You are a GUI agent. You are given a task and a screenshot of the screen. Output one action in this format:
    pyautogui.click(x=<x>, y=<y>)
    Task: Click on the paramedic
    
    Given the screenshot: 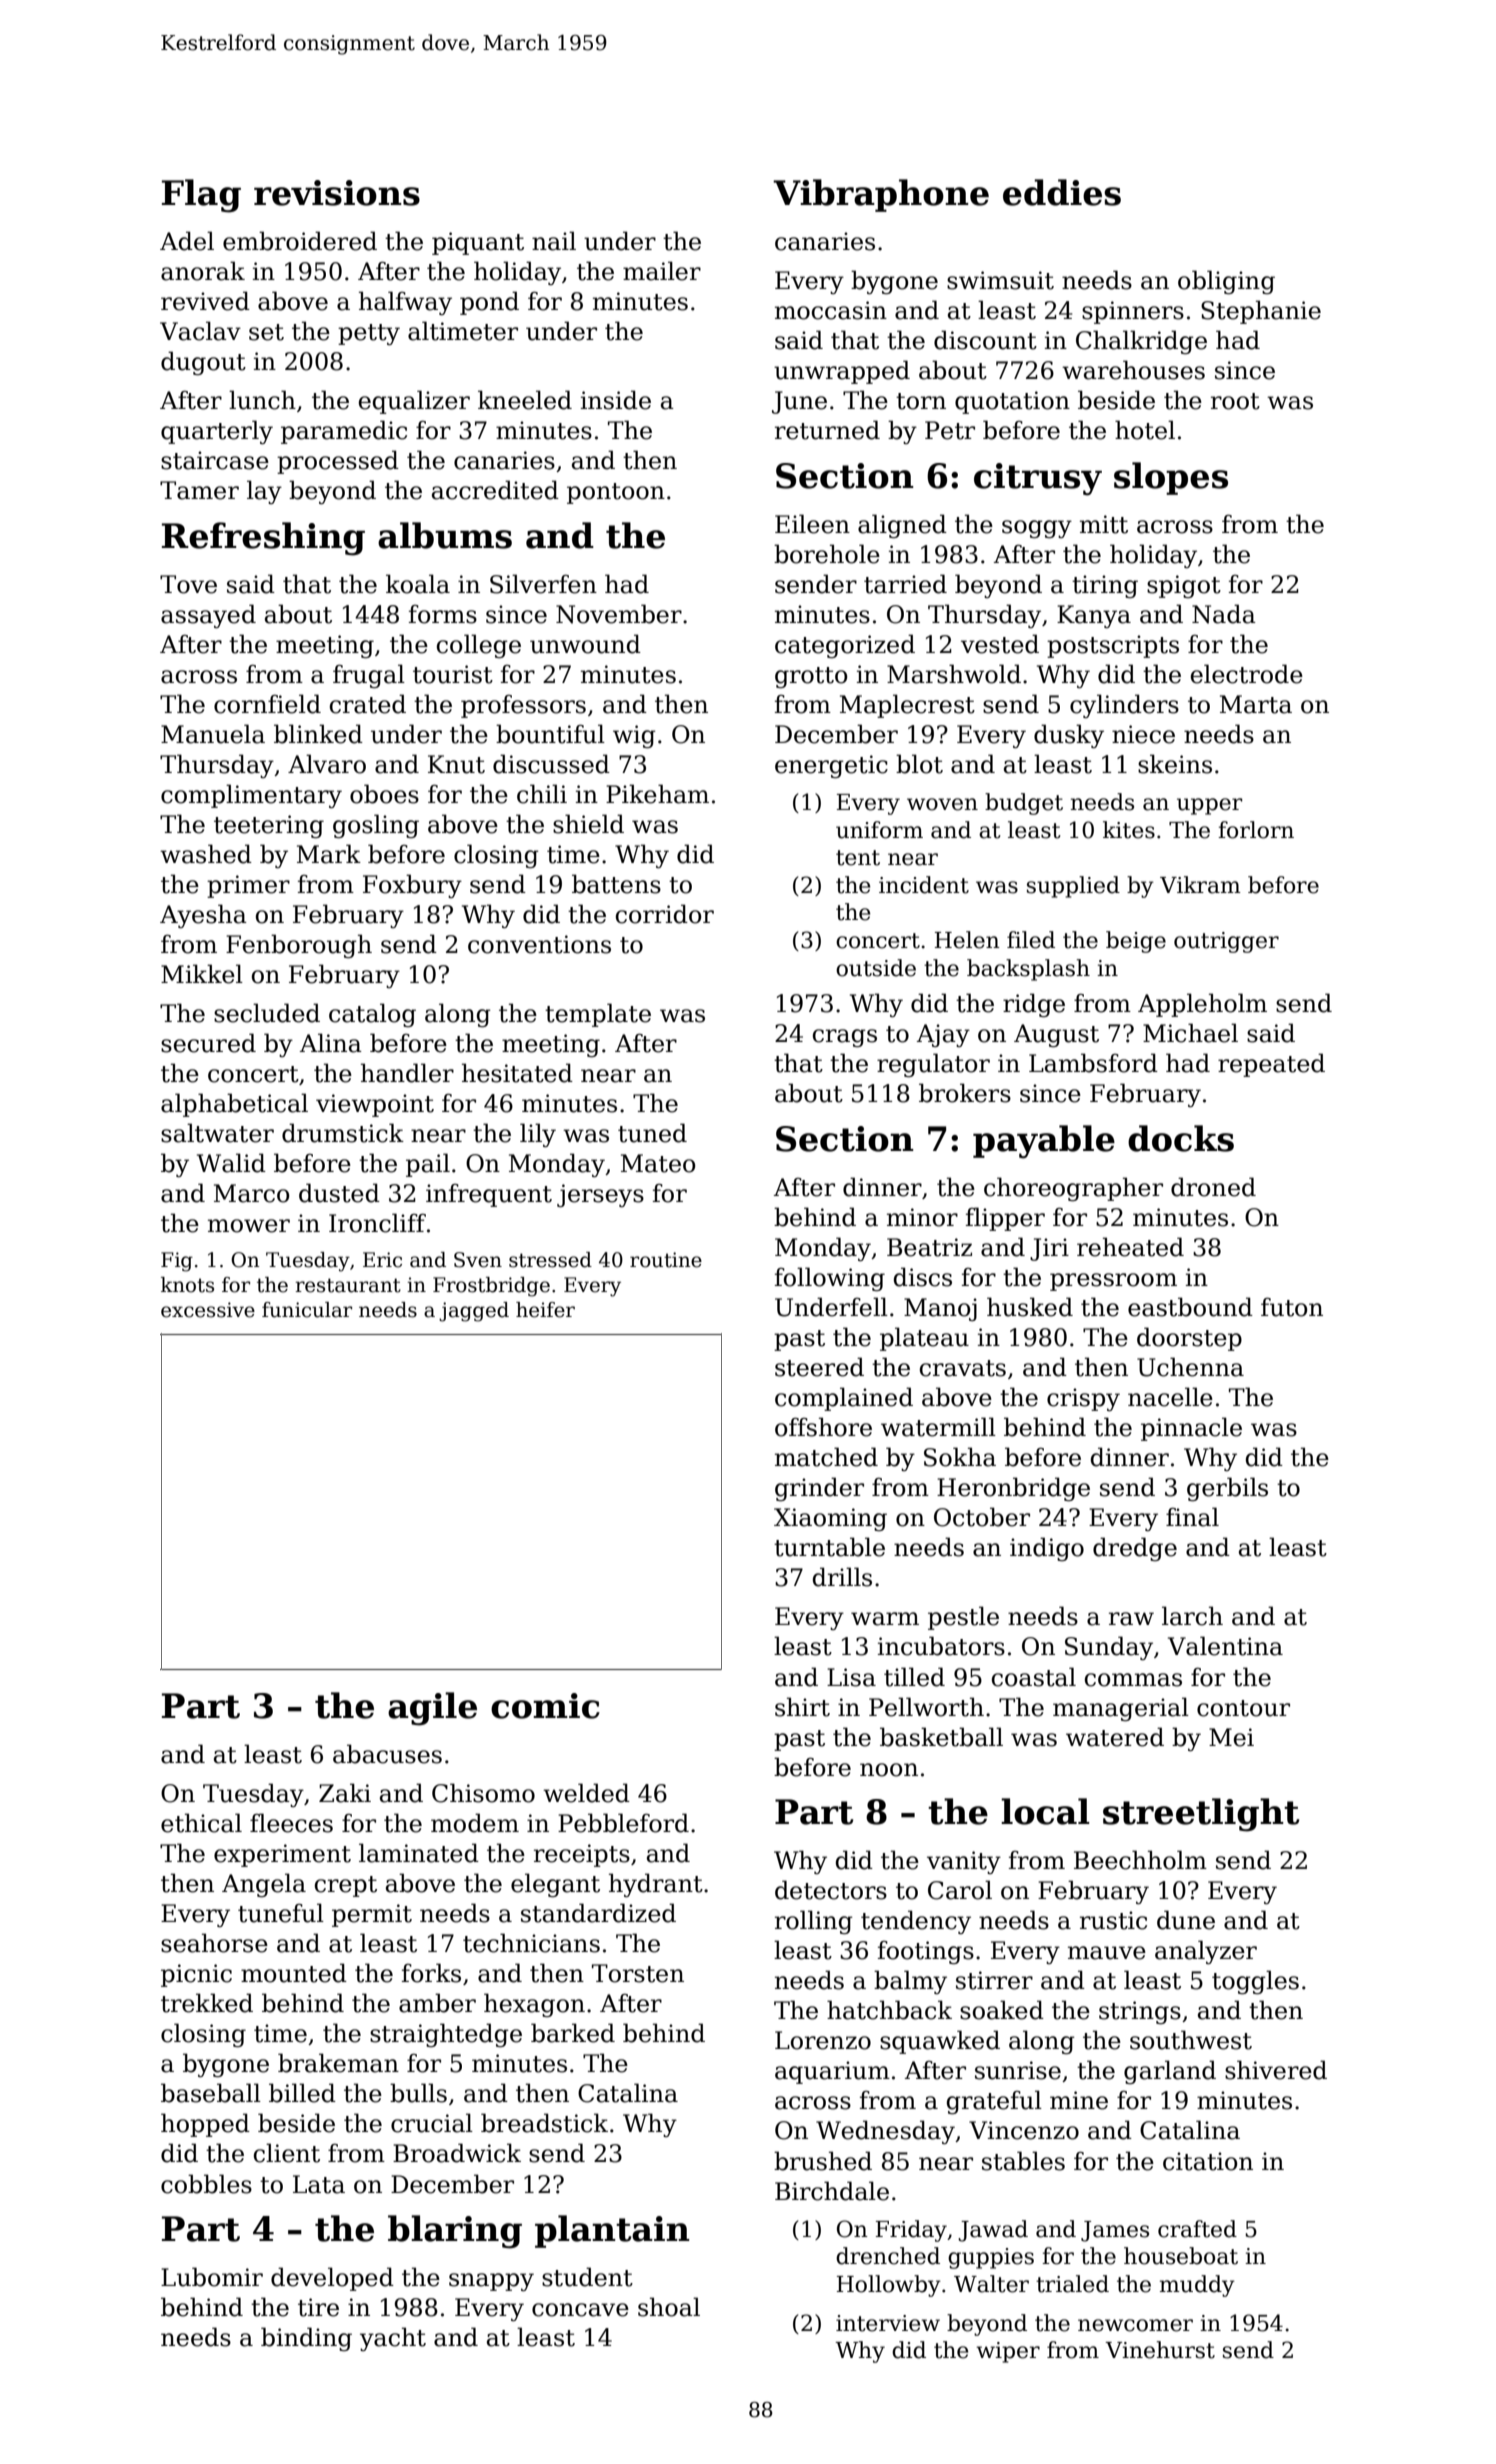 What is the action you would take?
    pyautogui.click(x=344, y=432)
